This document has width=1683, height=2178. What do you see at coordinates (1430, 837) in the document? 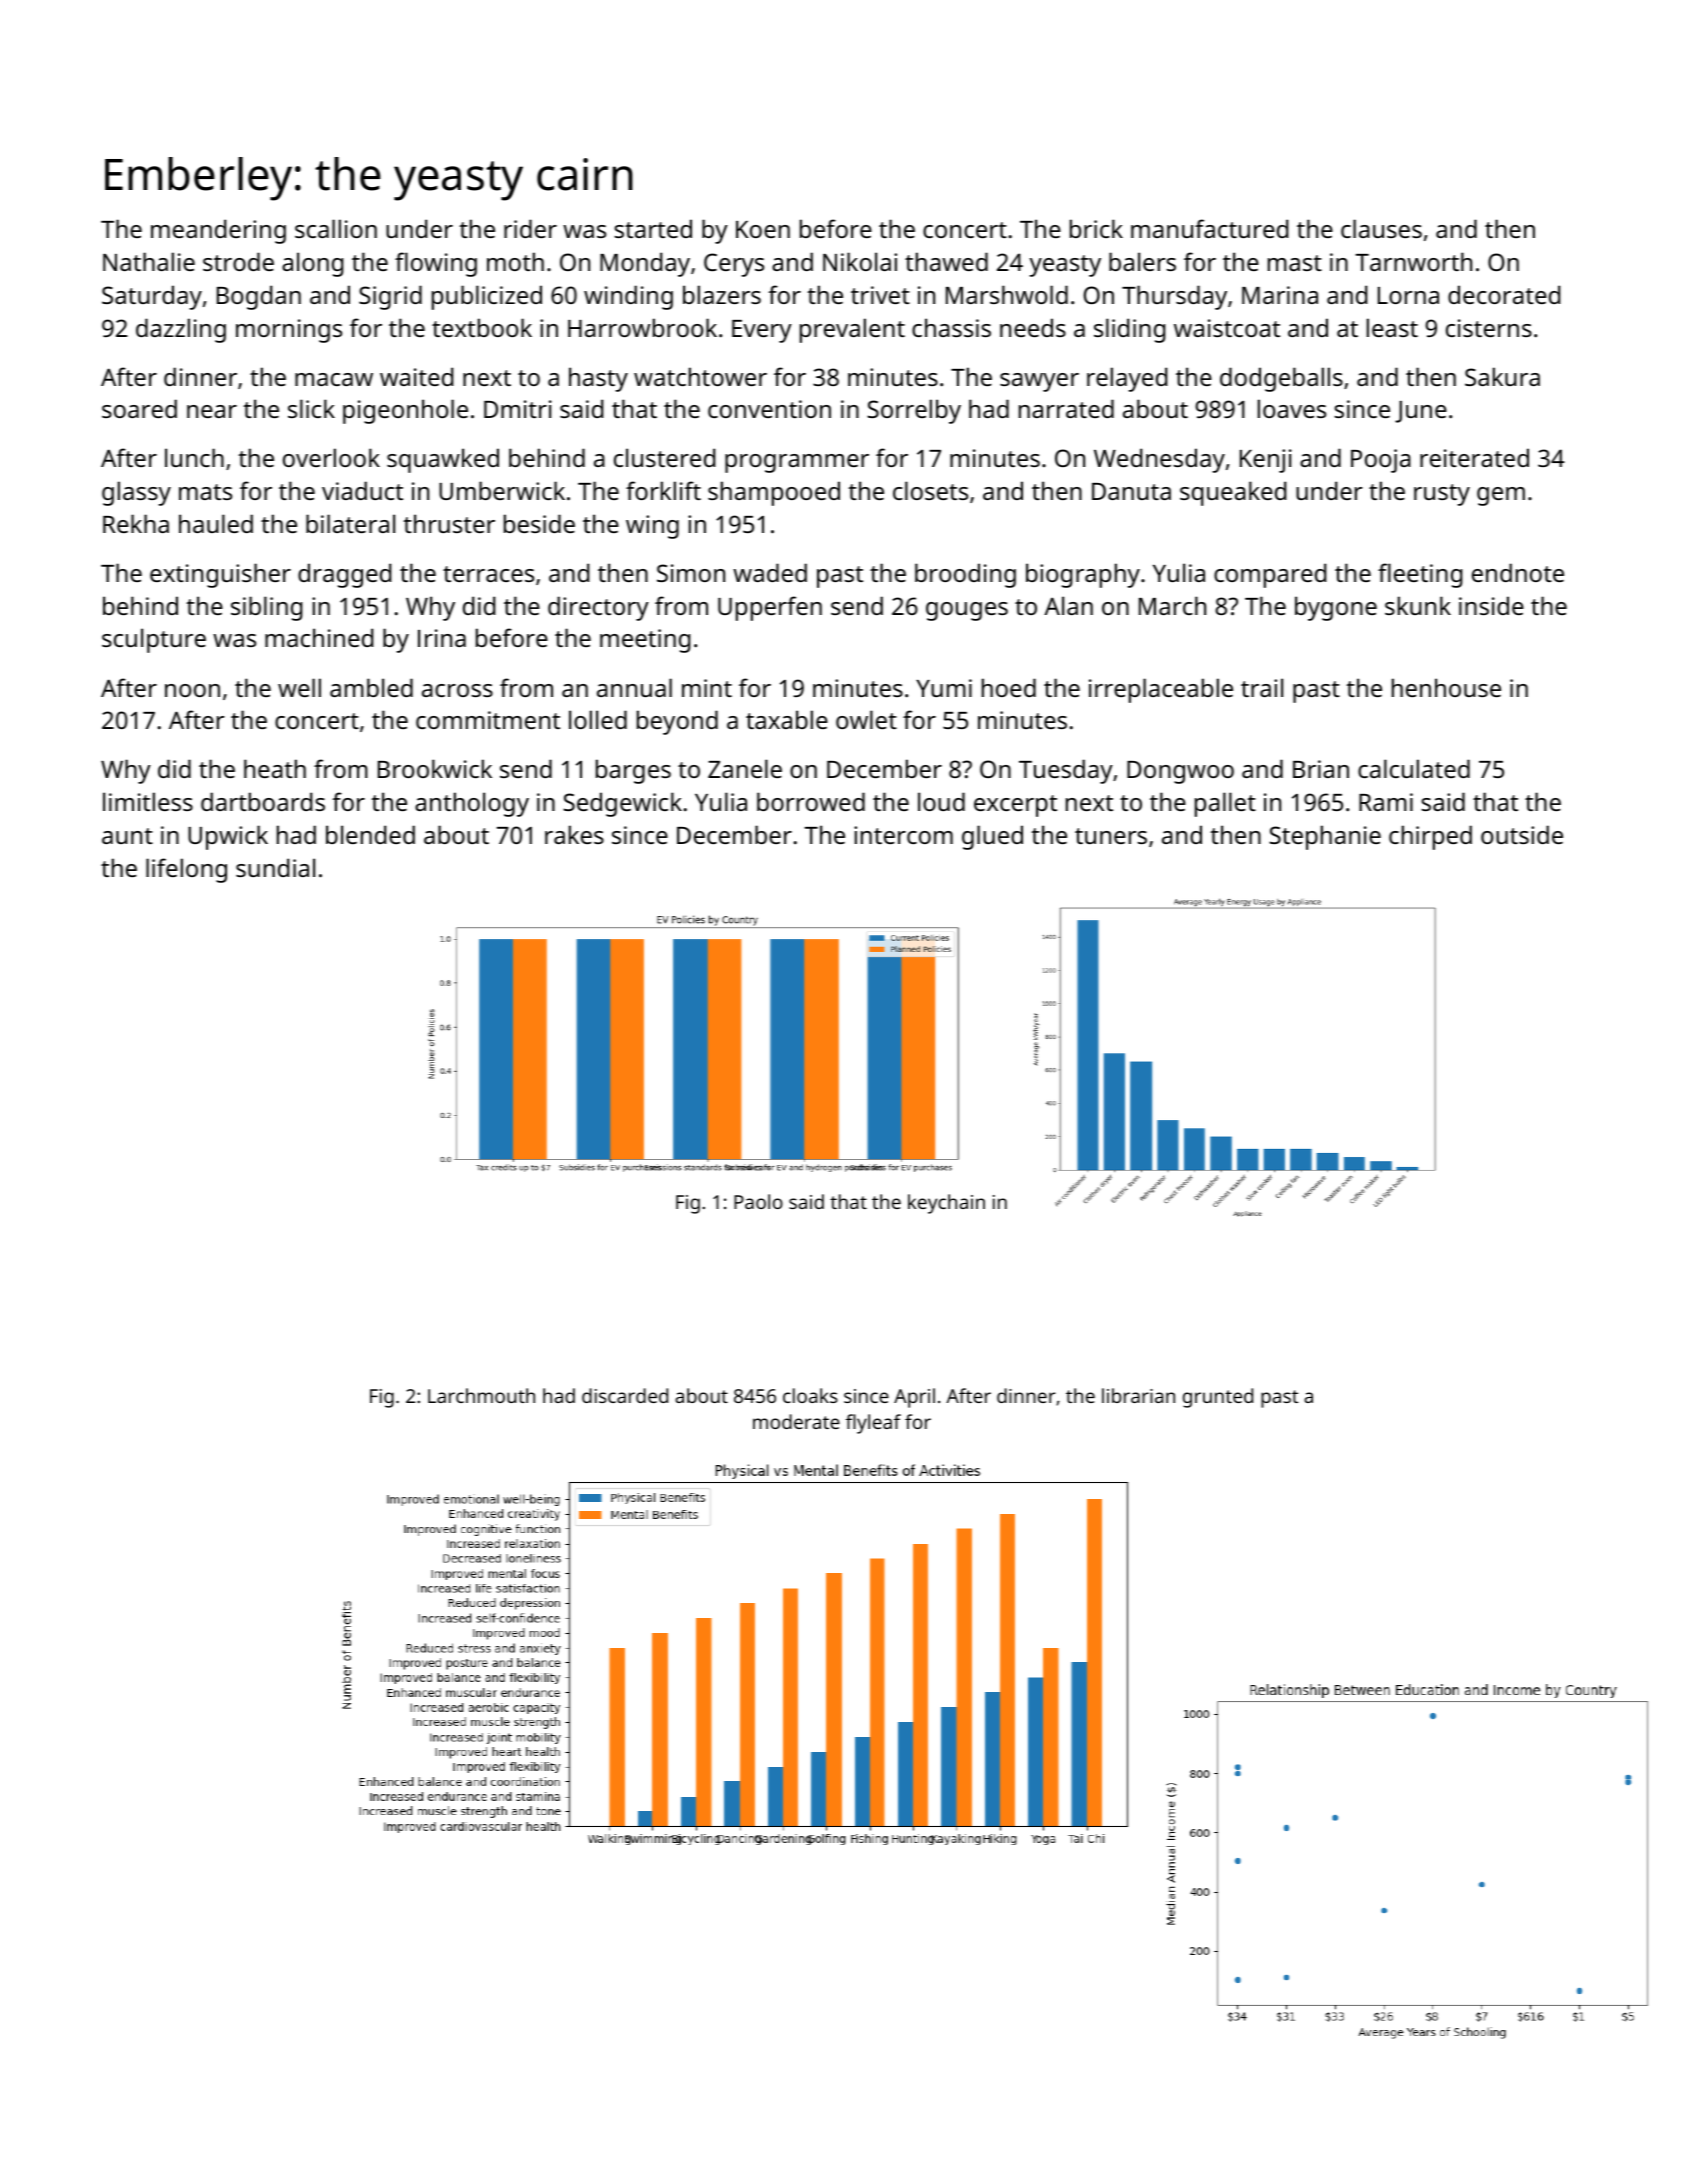
I see `chirped` at bounding box center [1430, 837].
